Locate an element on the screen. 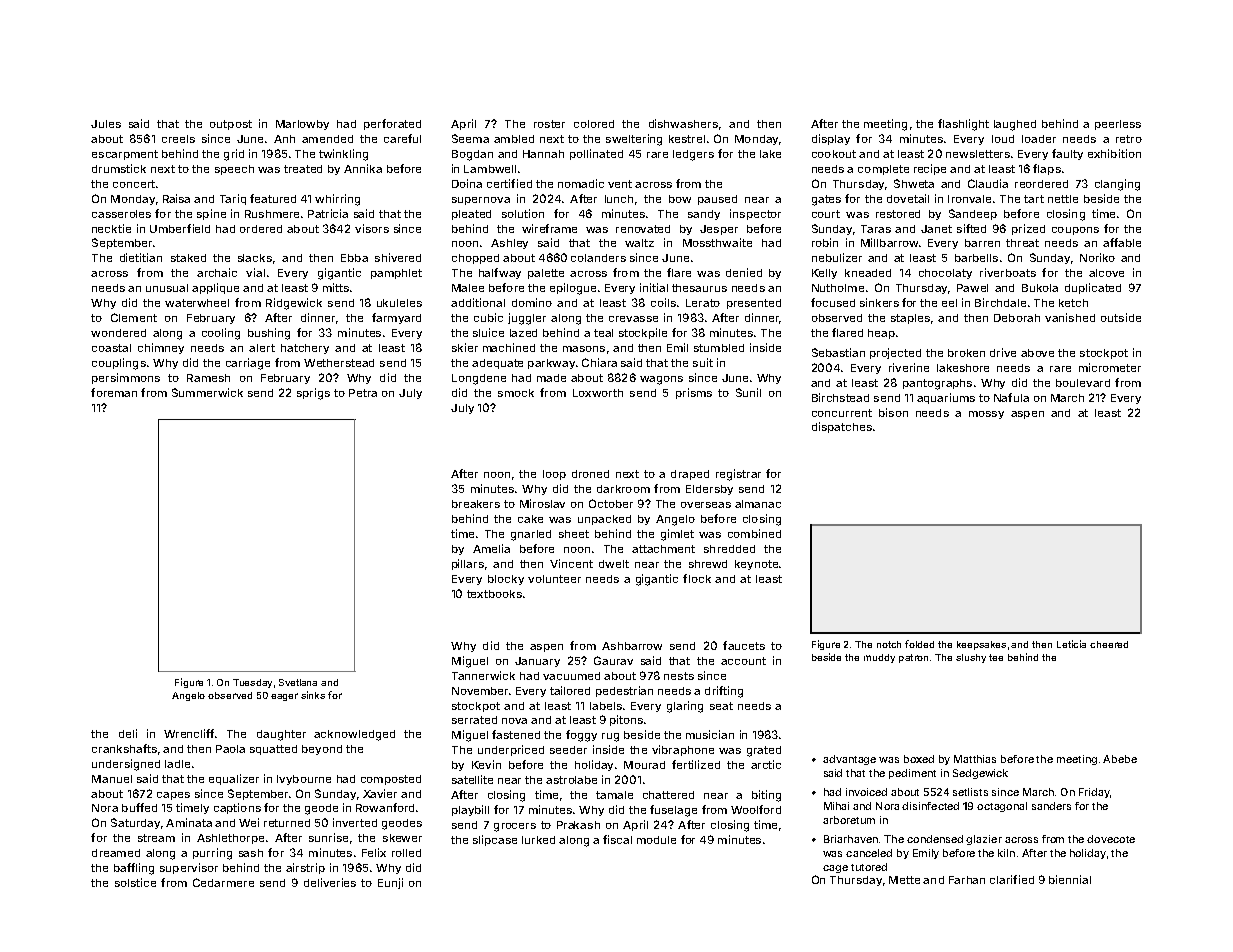  dishwashers is located at coordinates (683, 123).
